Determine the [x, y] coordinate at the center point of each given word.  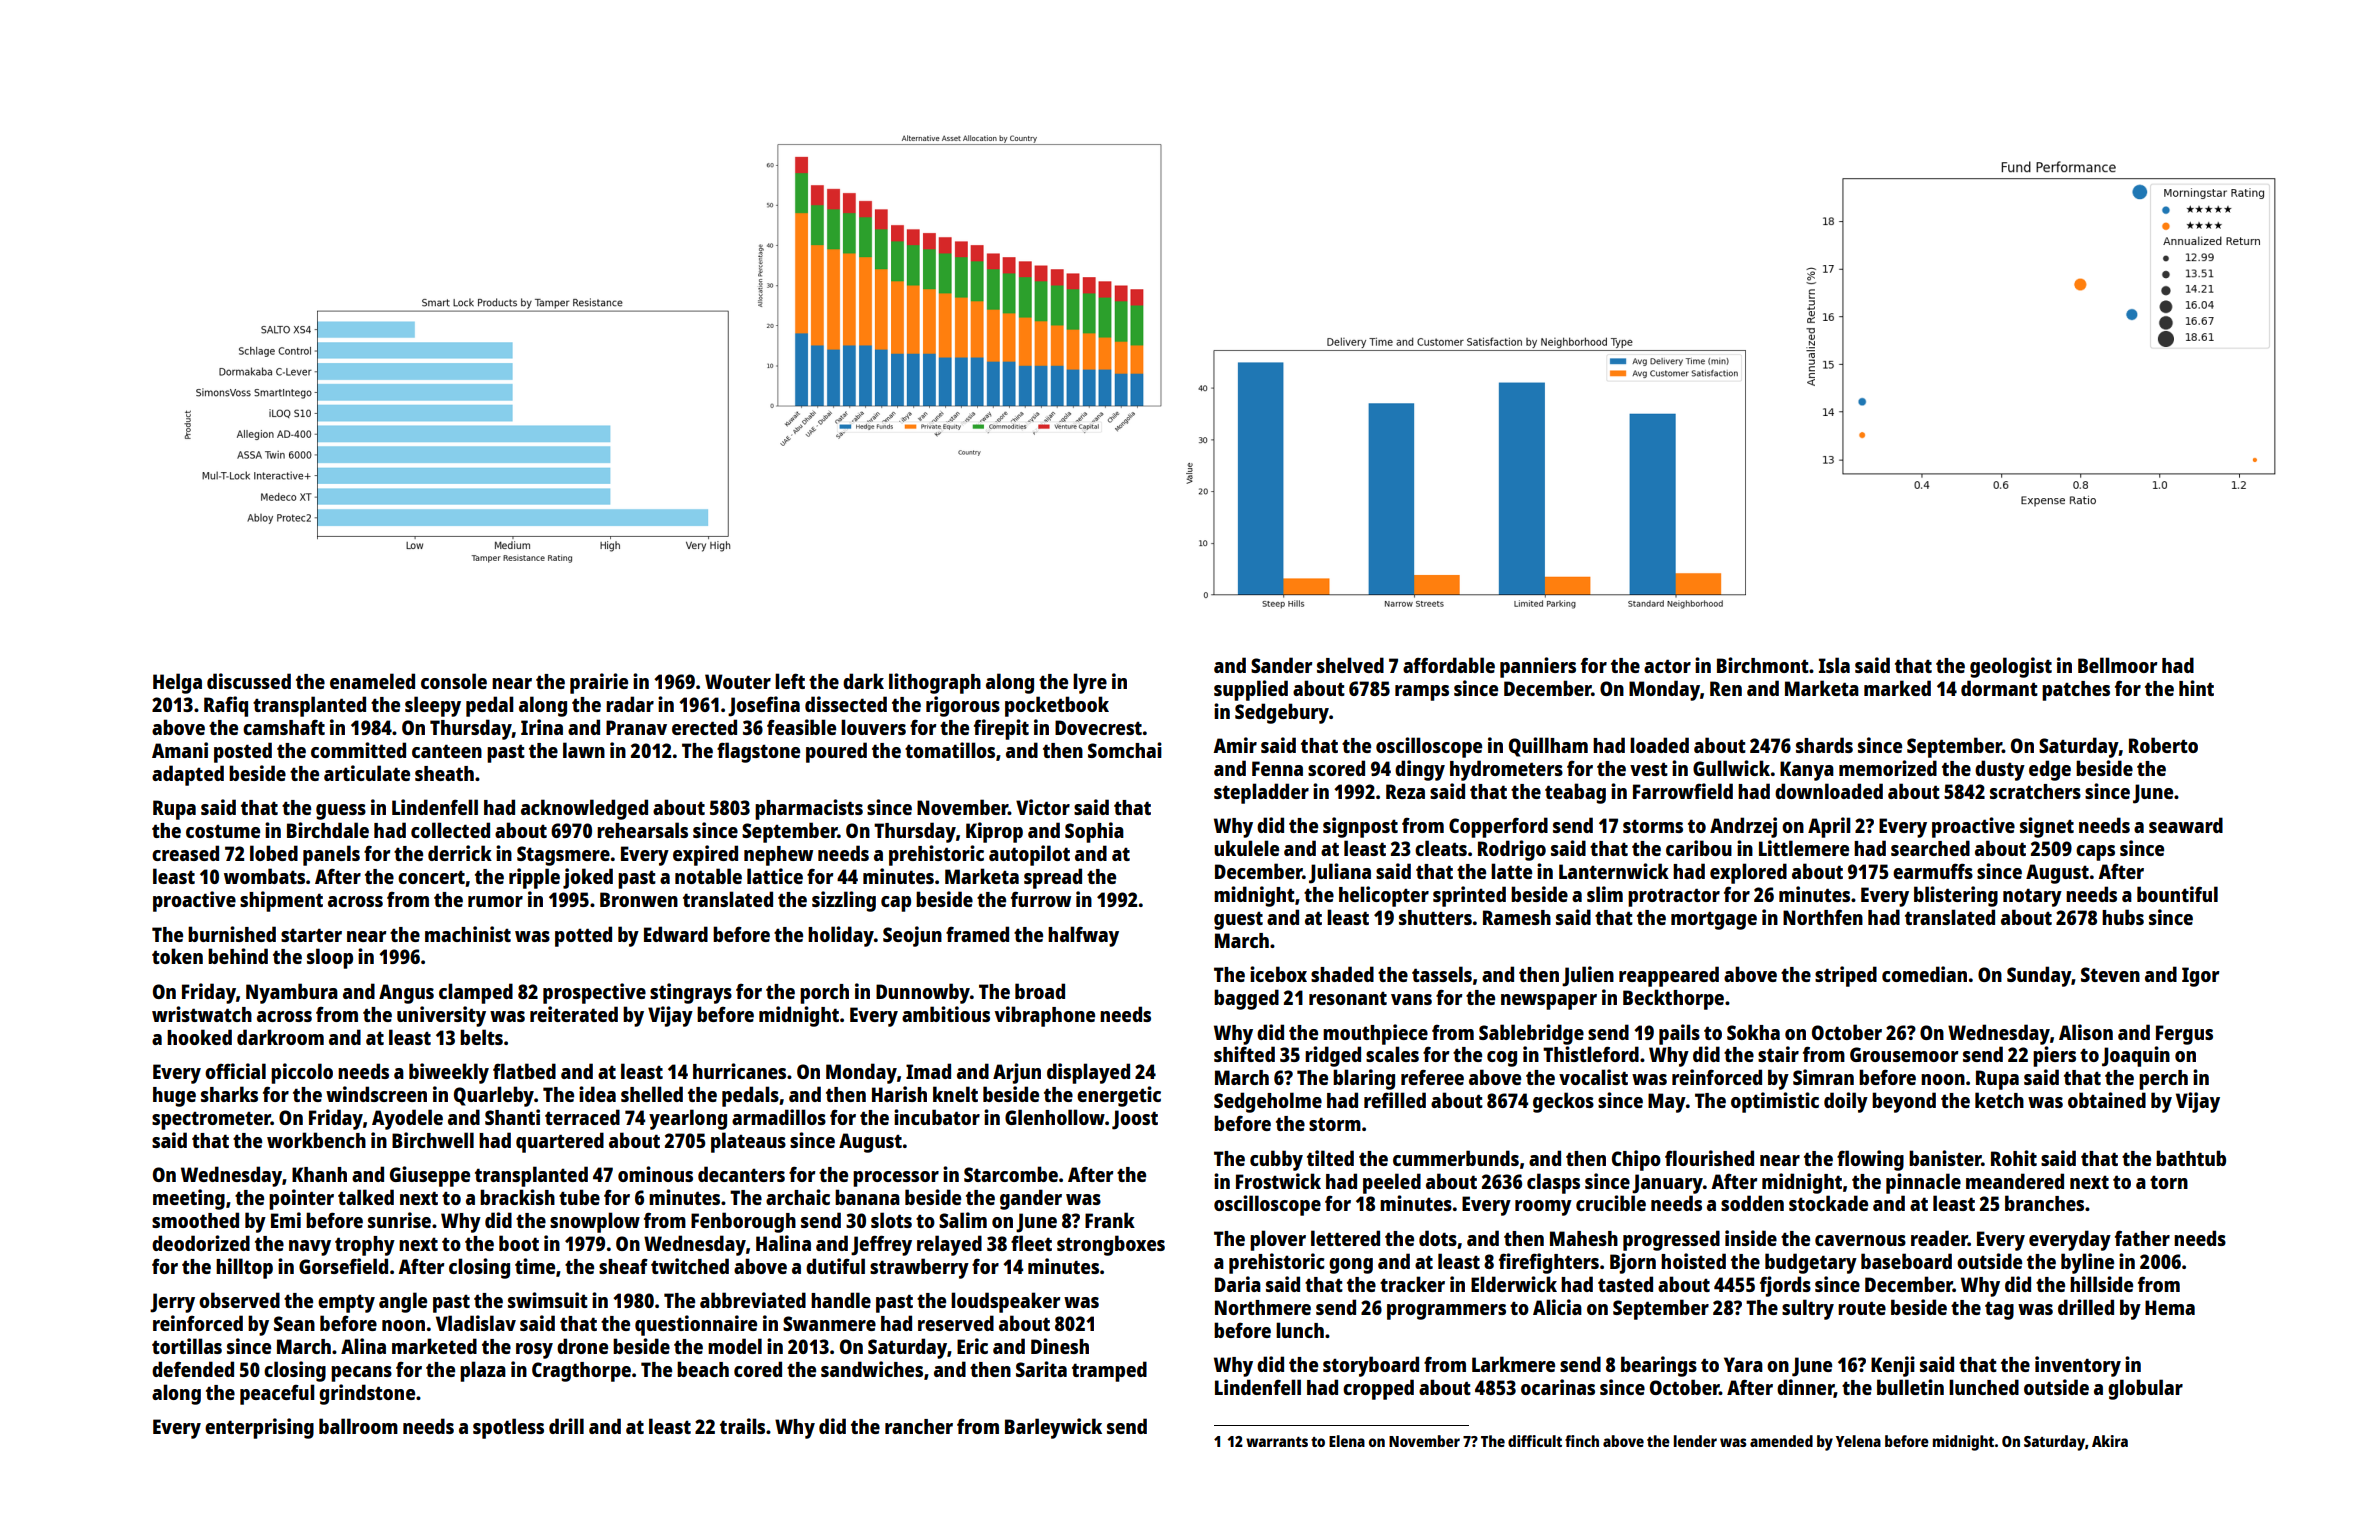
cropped [1378, 1389]
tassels [1442, 974]
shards [1824, 745]
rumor [495, 901]
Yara [1743, 1364]
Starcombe [1011, 1174]
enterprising [259, 1428]
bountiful [2177, 894]
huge [174, 1097]
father [2142, 1238]
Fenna [1277, 768]
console [454, 681]
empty [346, 1303]
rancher [919, 1426]
